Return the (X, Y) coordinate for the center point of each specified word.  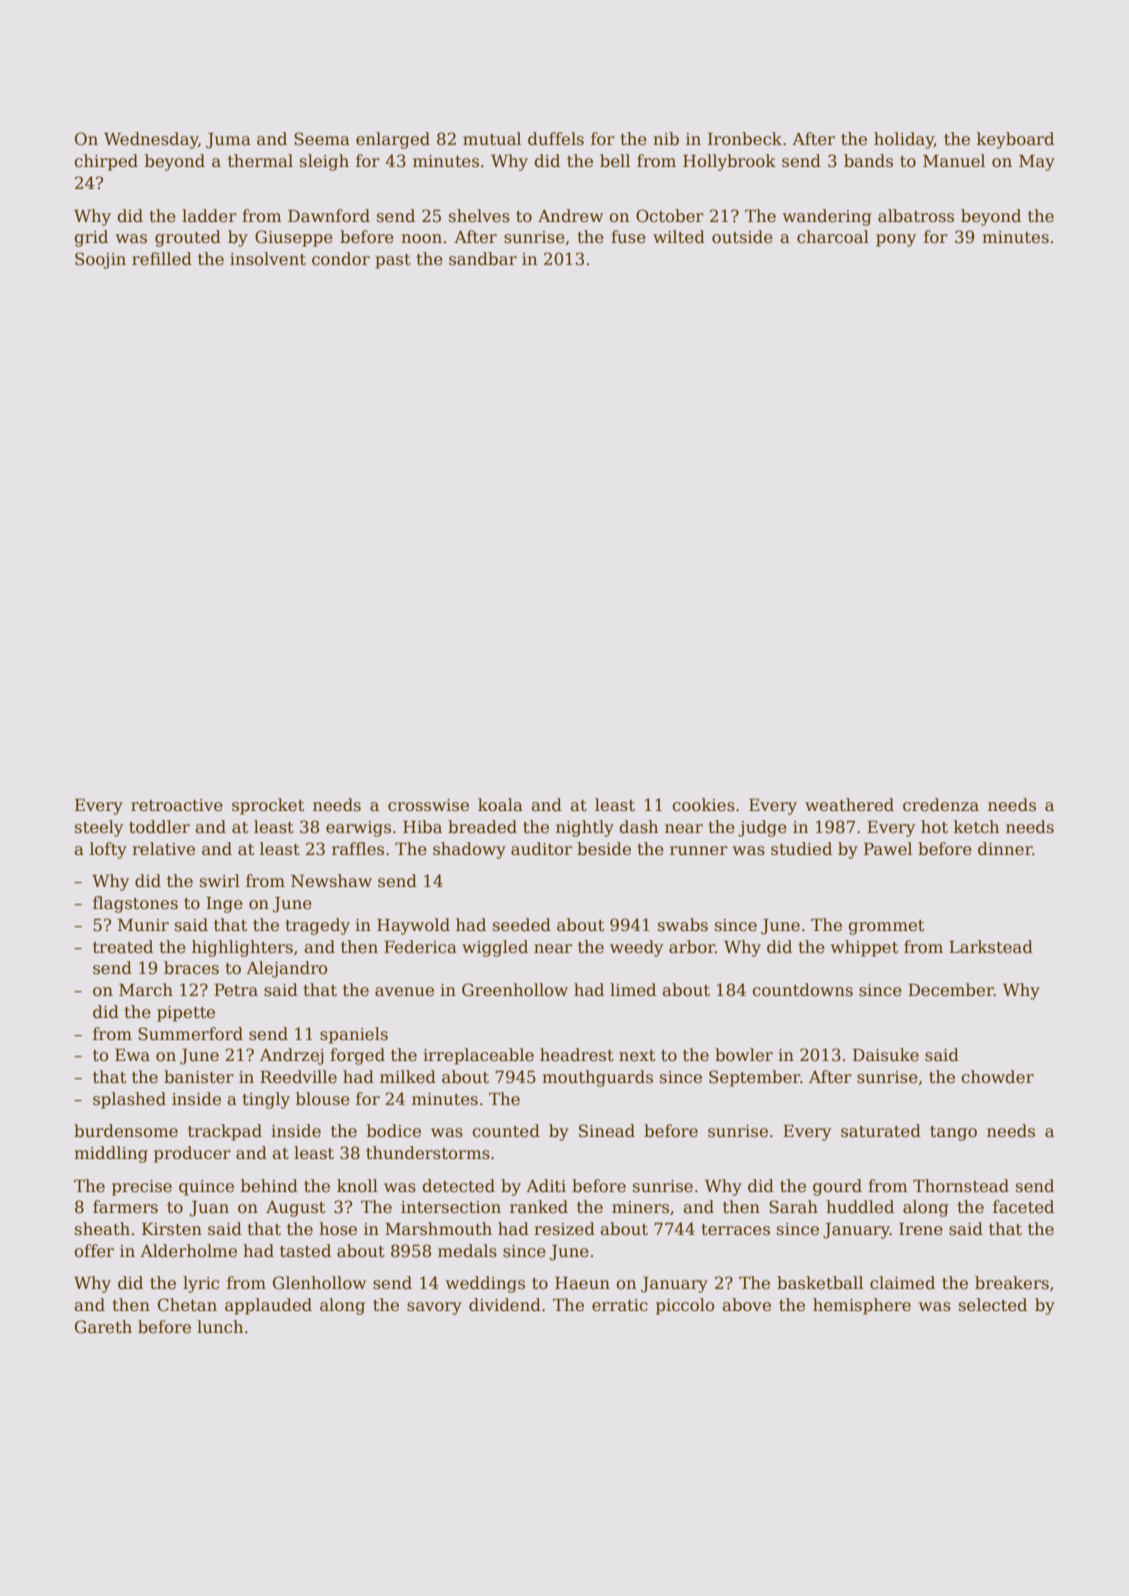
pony (896, 240)
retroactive (177, 805)
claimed (902, 1283)
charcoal (833, 237)
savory (434, 1308)
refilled (162, 259)
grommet (886, 927)
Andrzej (292, 1056)
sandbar (483, 259)
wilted (679, 237)
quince (206, 1188)
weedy (636, 948)
